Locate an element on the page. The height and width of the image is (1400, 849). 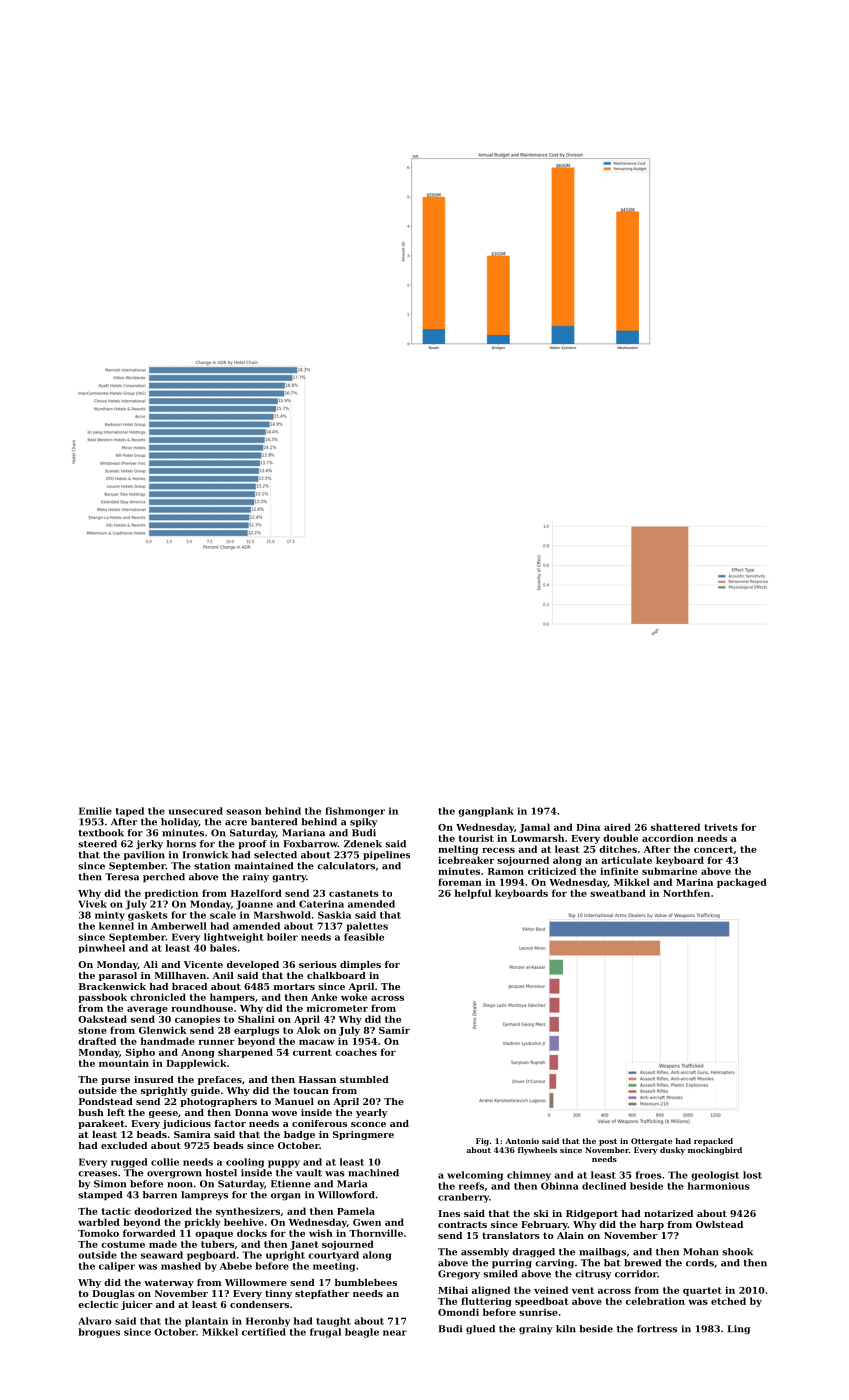
deodorized is located at coordinates (163, 1211).
